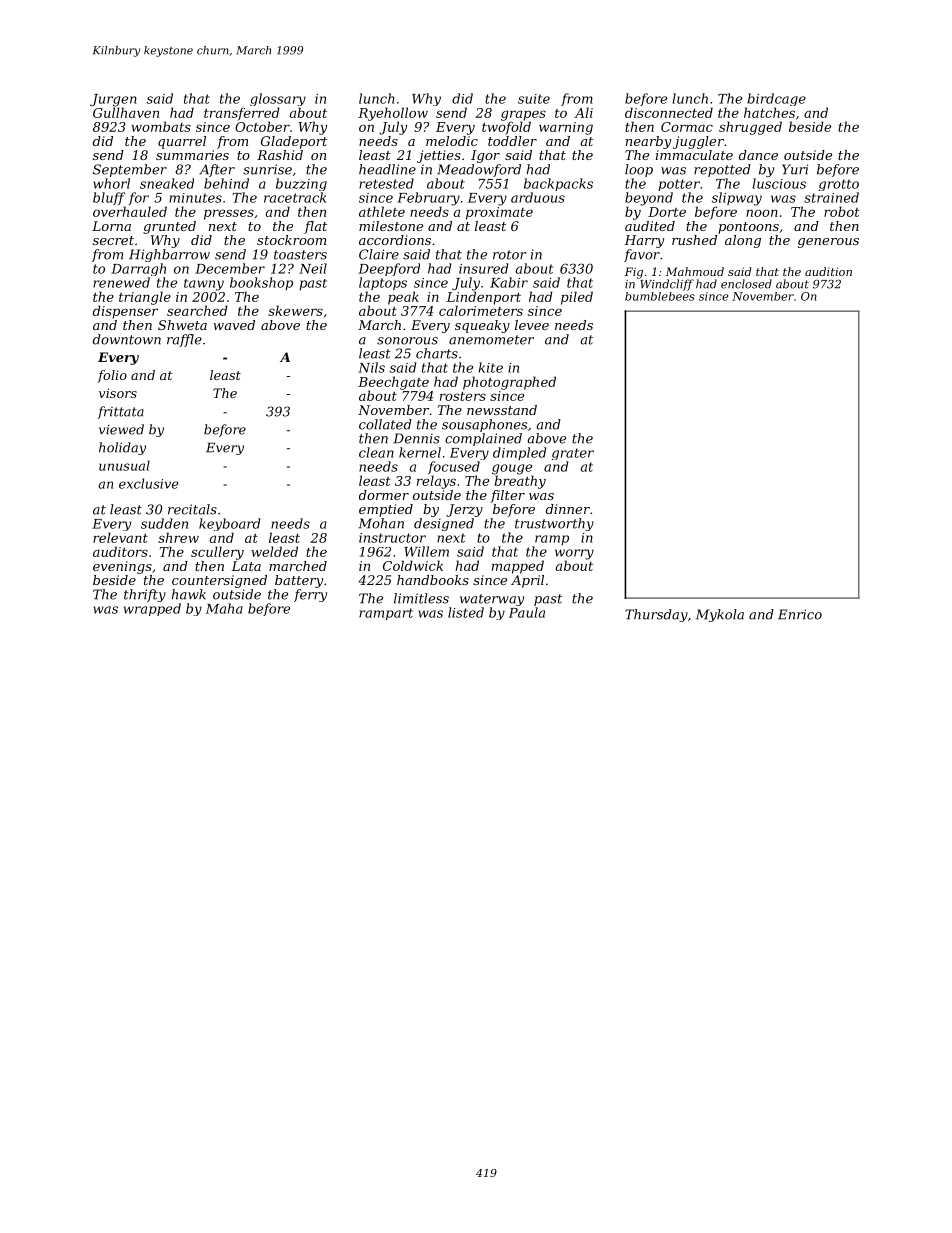 The width and height of the page is (952, 1233). Describe the element at coordinates (669, 112) in the page. I see `disconnected` at that location.
